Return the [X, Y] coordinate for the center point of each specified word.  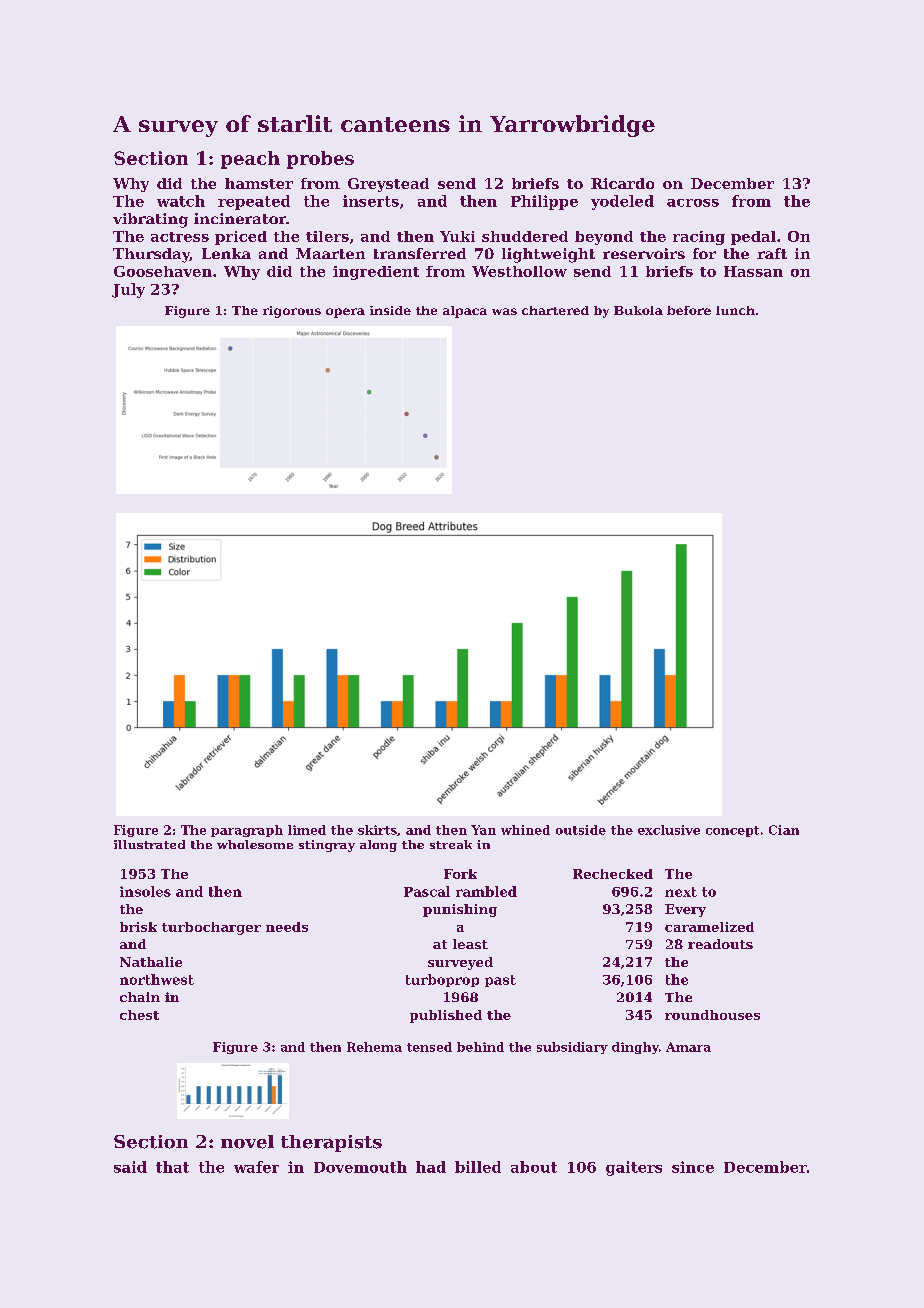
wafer [256, 1167]
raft [772, 253]
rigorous [292, 312]
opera [345, 313]
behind [480, 1047]
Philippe [544, 202]
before [689, 310]
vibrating [150, 220]
